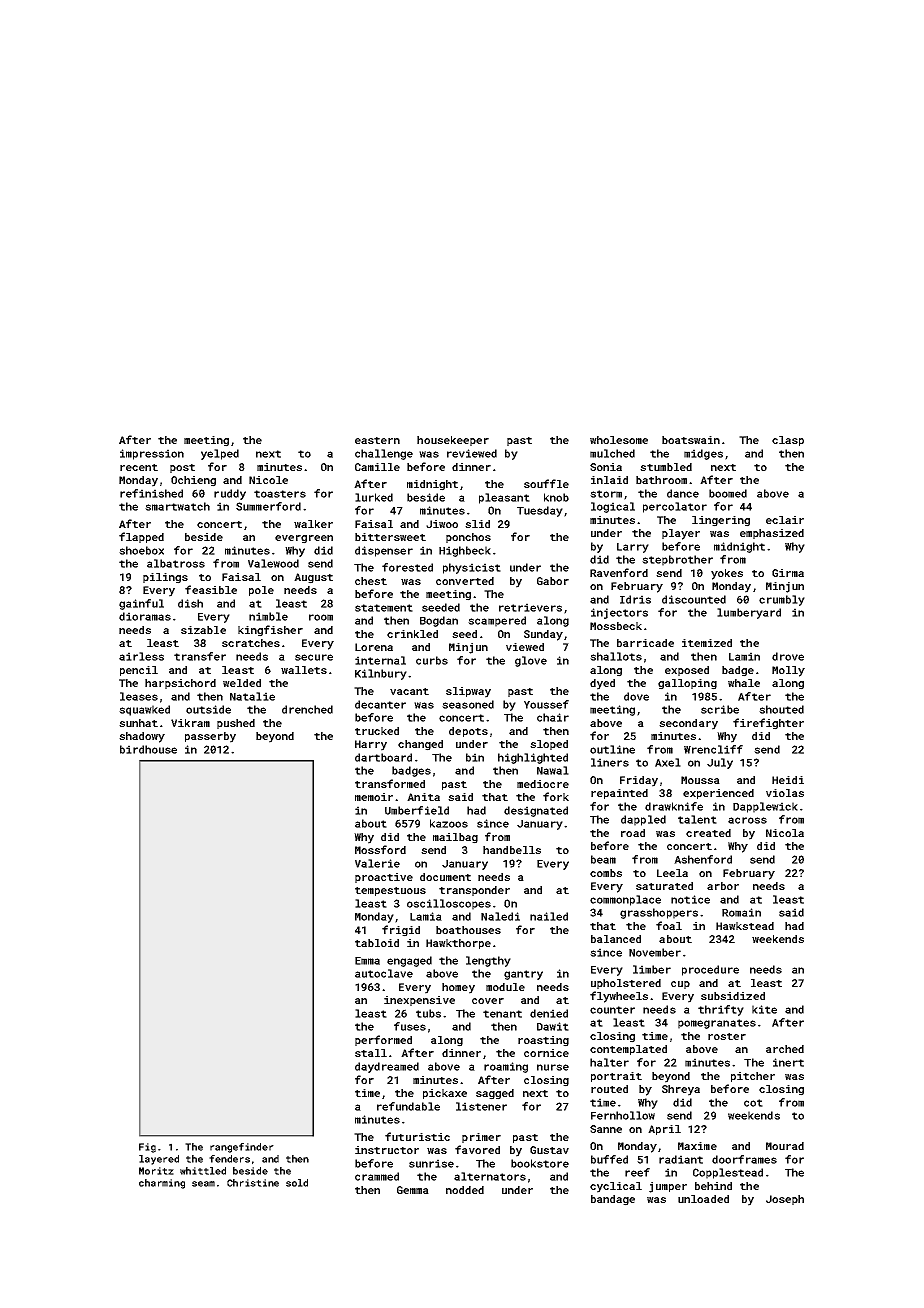 This screenshot has height=1308, width=924. What do you see at coordinates (549, 916) in the screenshot?
I see `nailed` at bounding box center [549, 916].
